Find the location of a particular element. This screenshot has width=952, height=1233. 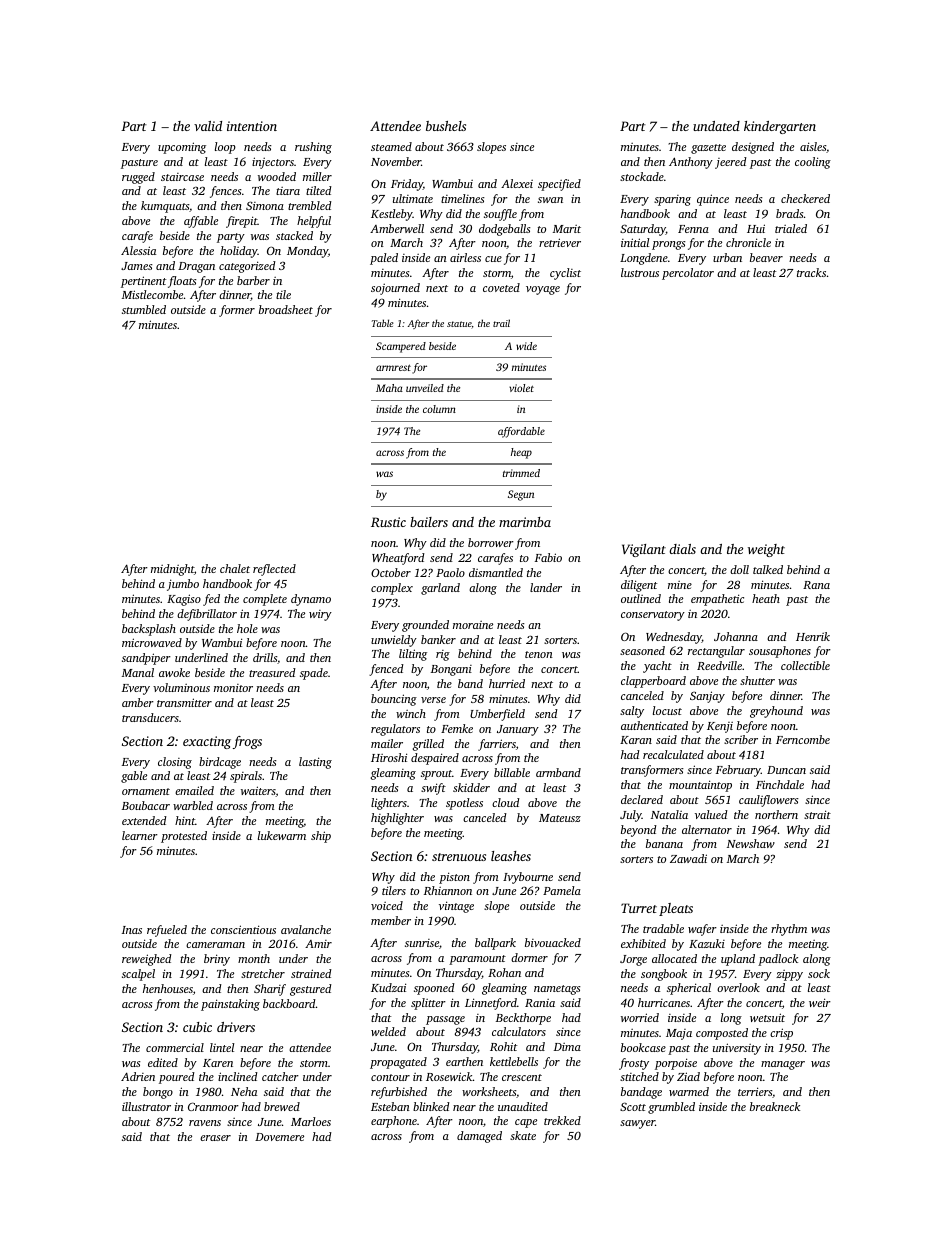

Dragan is located at coordinates (196, 267).
